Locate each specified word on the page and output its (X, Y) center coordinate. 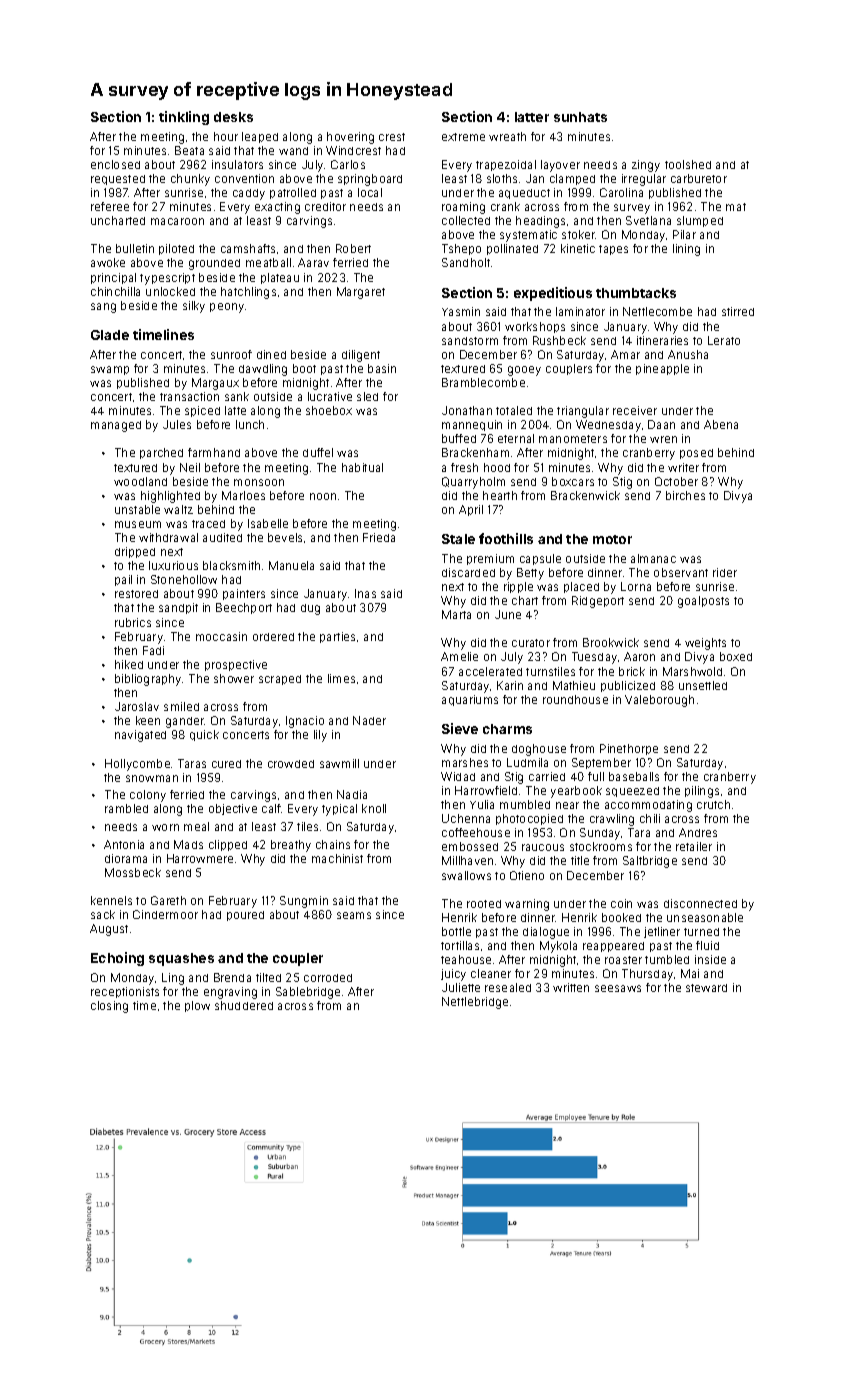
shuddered (244, 1005)
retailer (694, 846)
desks (233, 117)
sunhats (580, 117)
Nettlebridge (475, 1003)
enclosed (115, 164)
